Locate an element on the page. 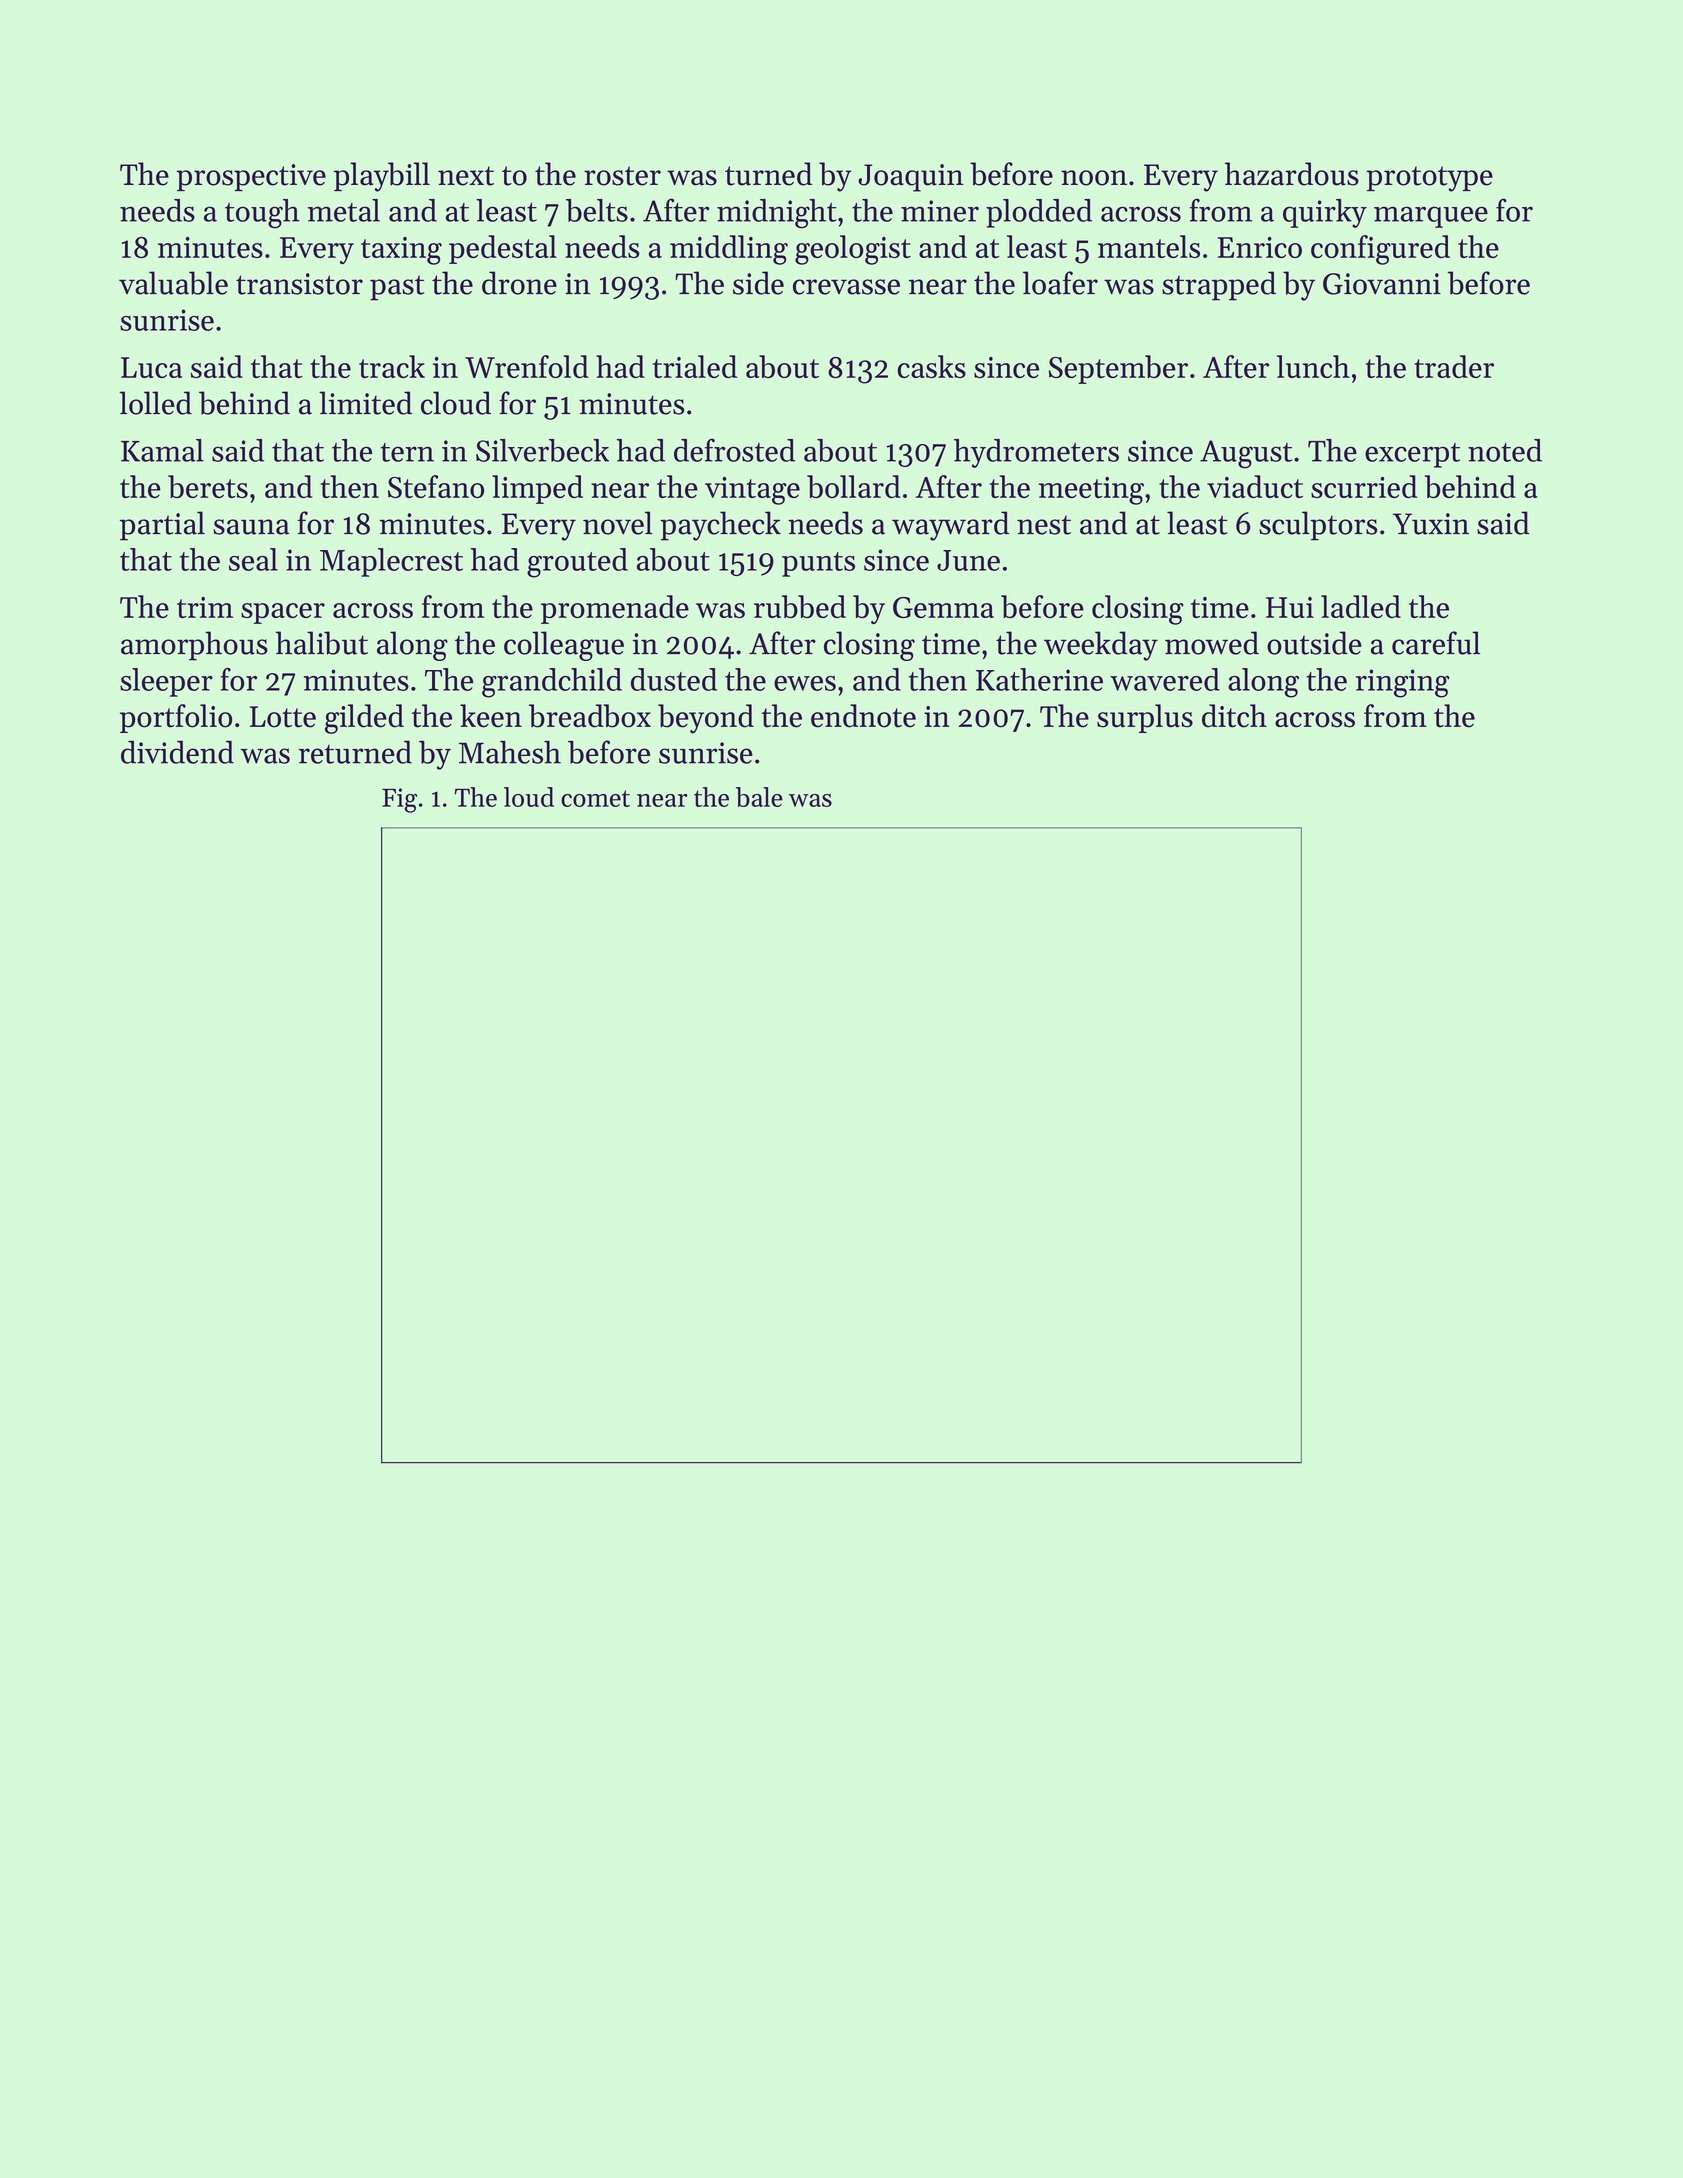 The image size is (1683, 2178). transistor is located at coordinates (299, 284).
